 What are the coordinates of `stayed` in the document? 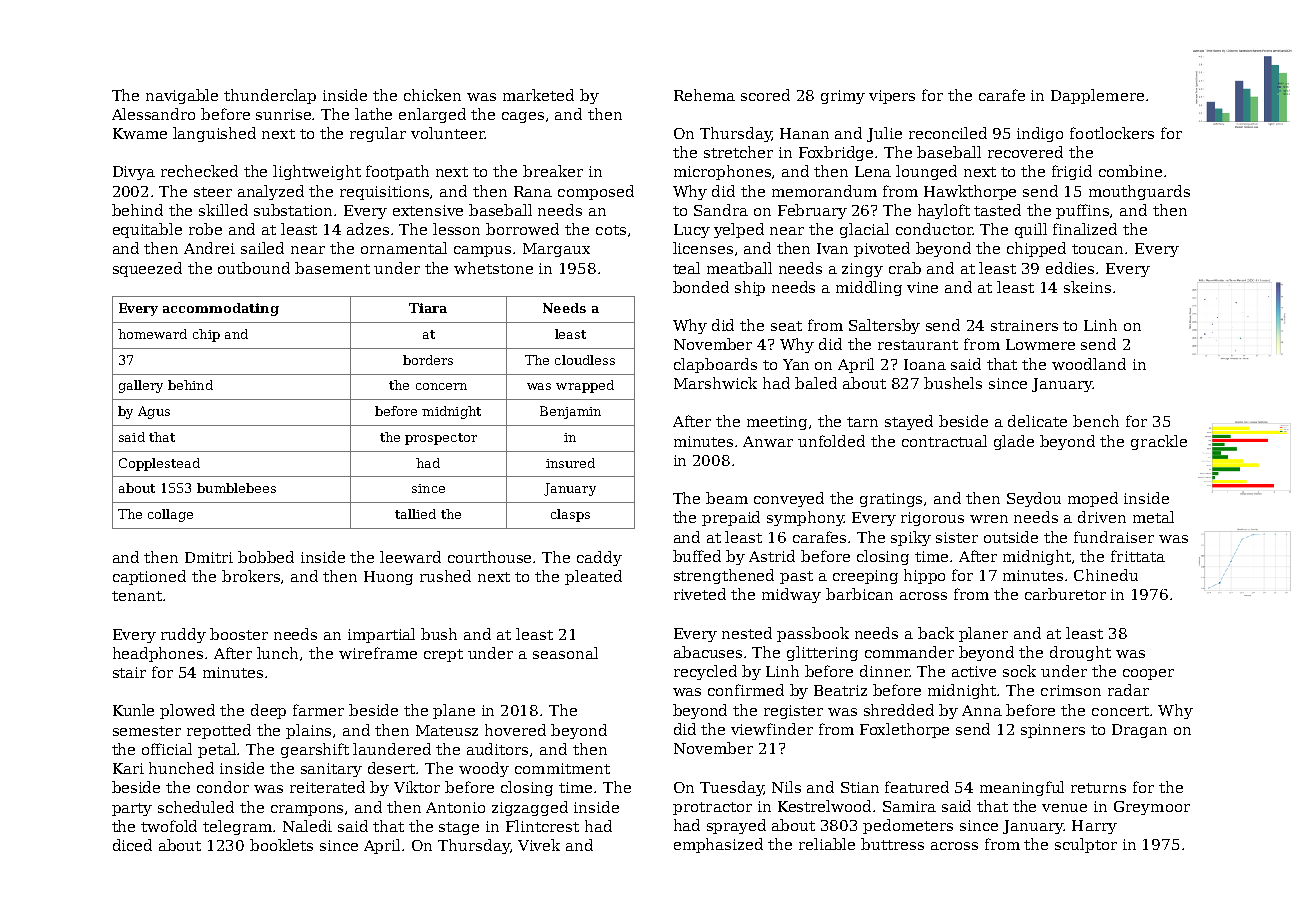 It's located at (909, 422).
